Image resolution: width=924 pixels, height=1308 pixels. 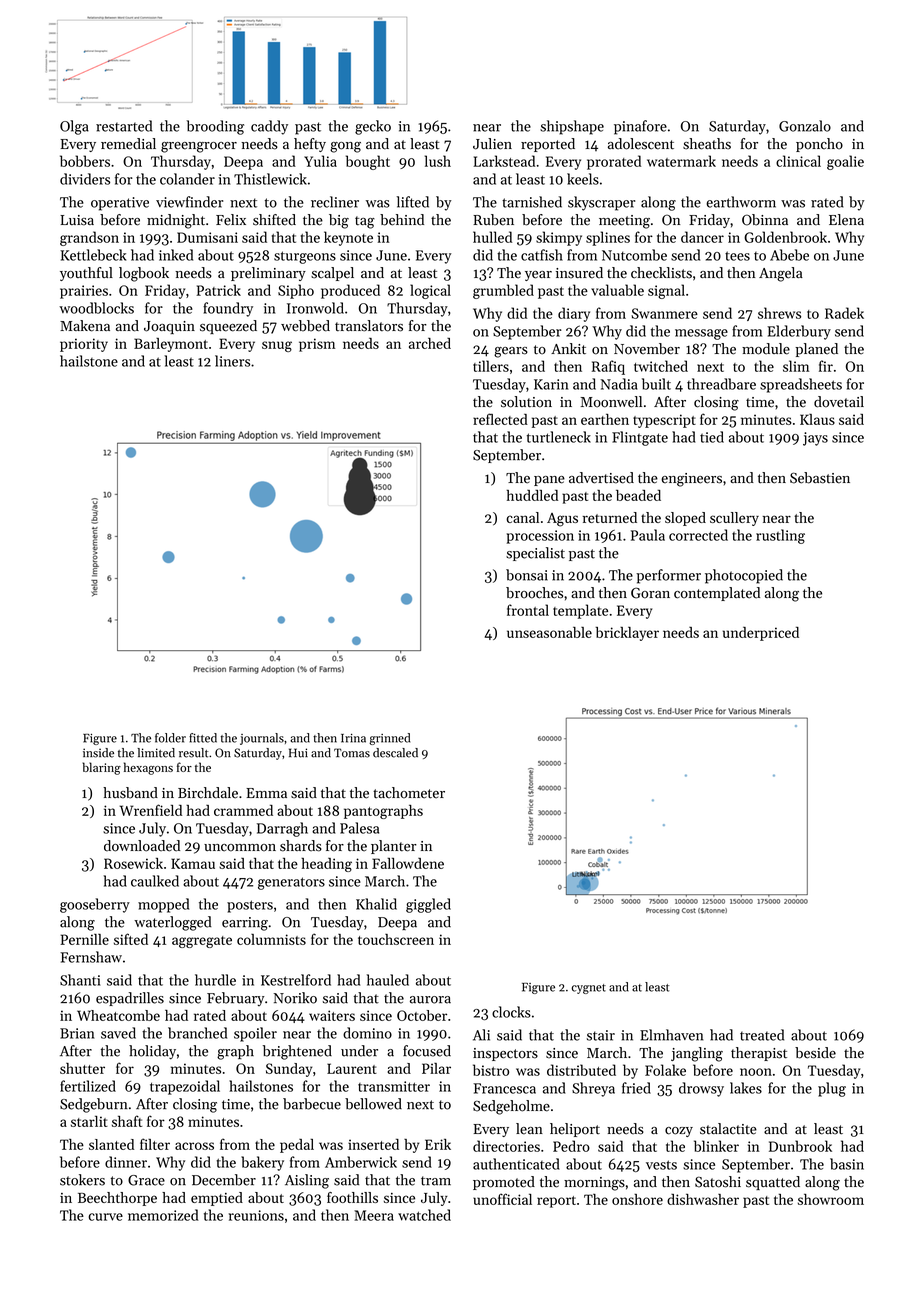 What do you see at coordinates (389, 739) in the image?
I see `grinned` at bounding box center [389, 739].
